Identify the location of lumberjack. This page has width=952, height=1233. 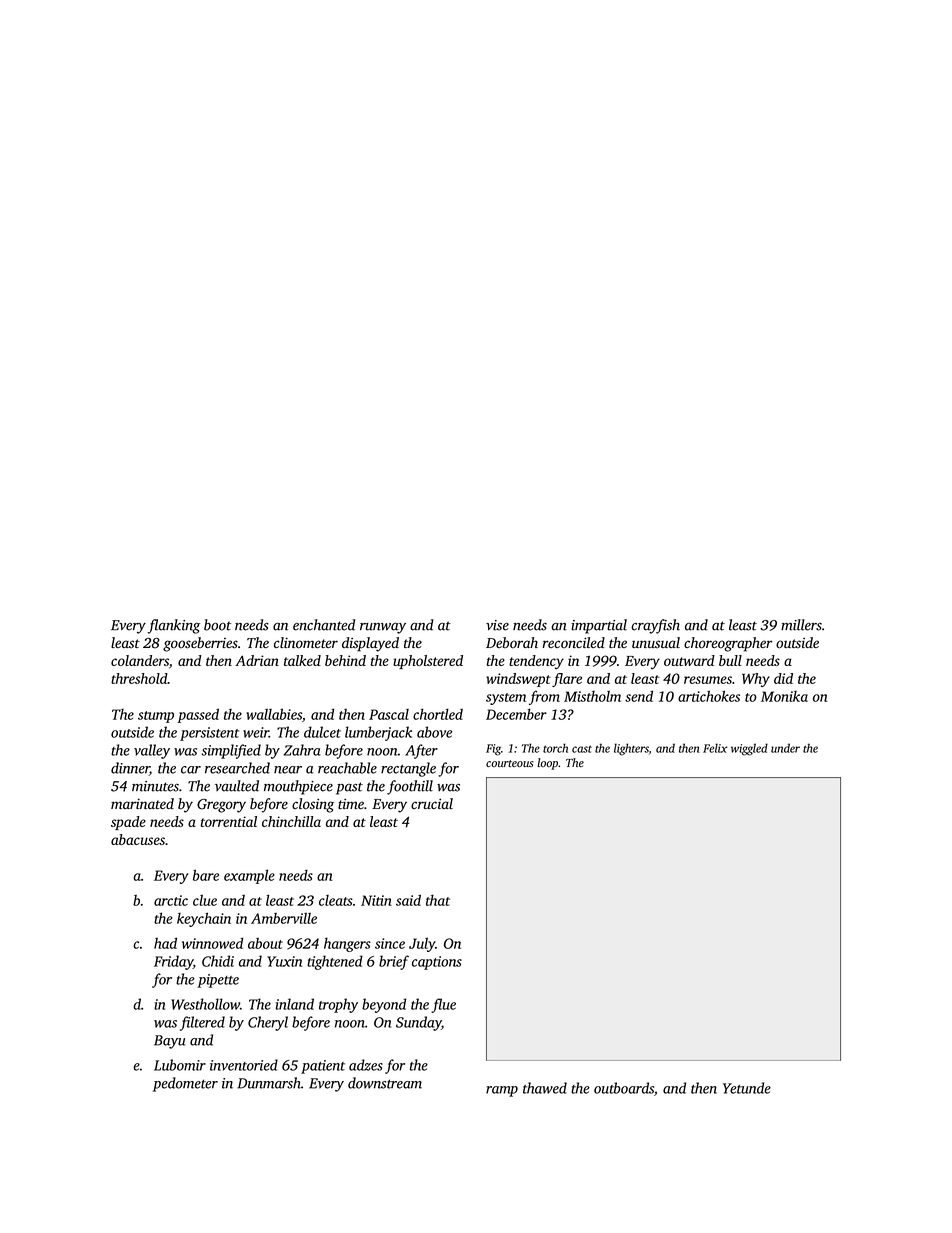
(378, 733).
